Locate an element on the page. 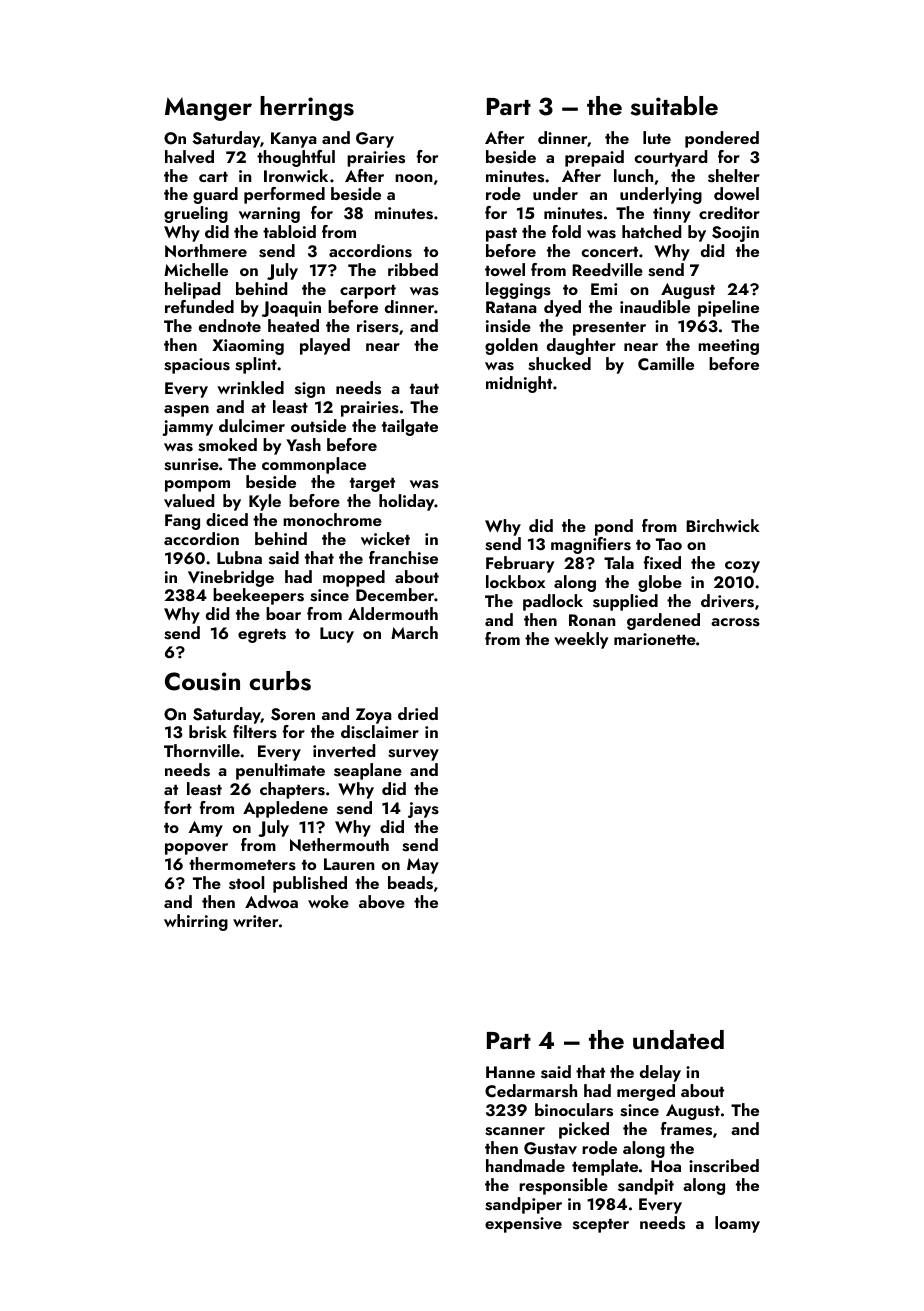 The height and width of the image is (1311, 924). expensive is located at coordinates (523, 1225).
